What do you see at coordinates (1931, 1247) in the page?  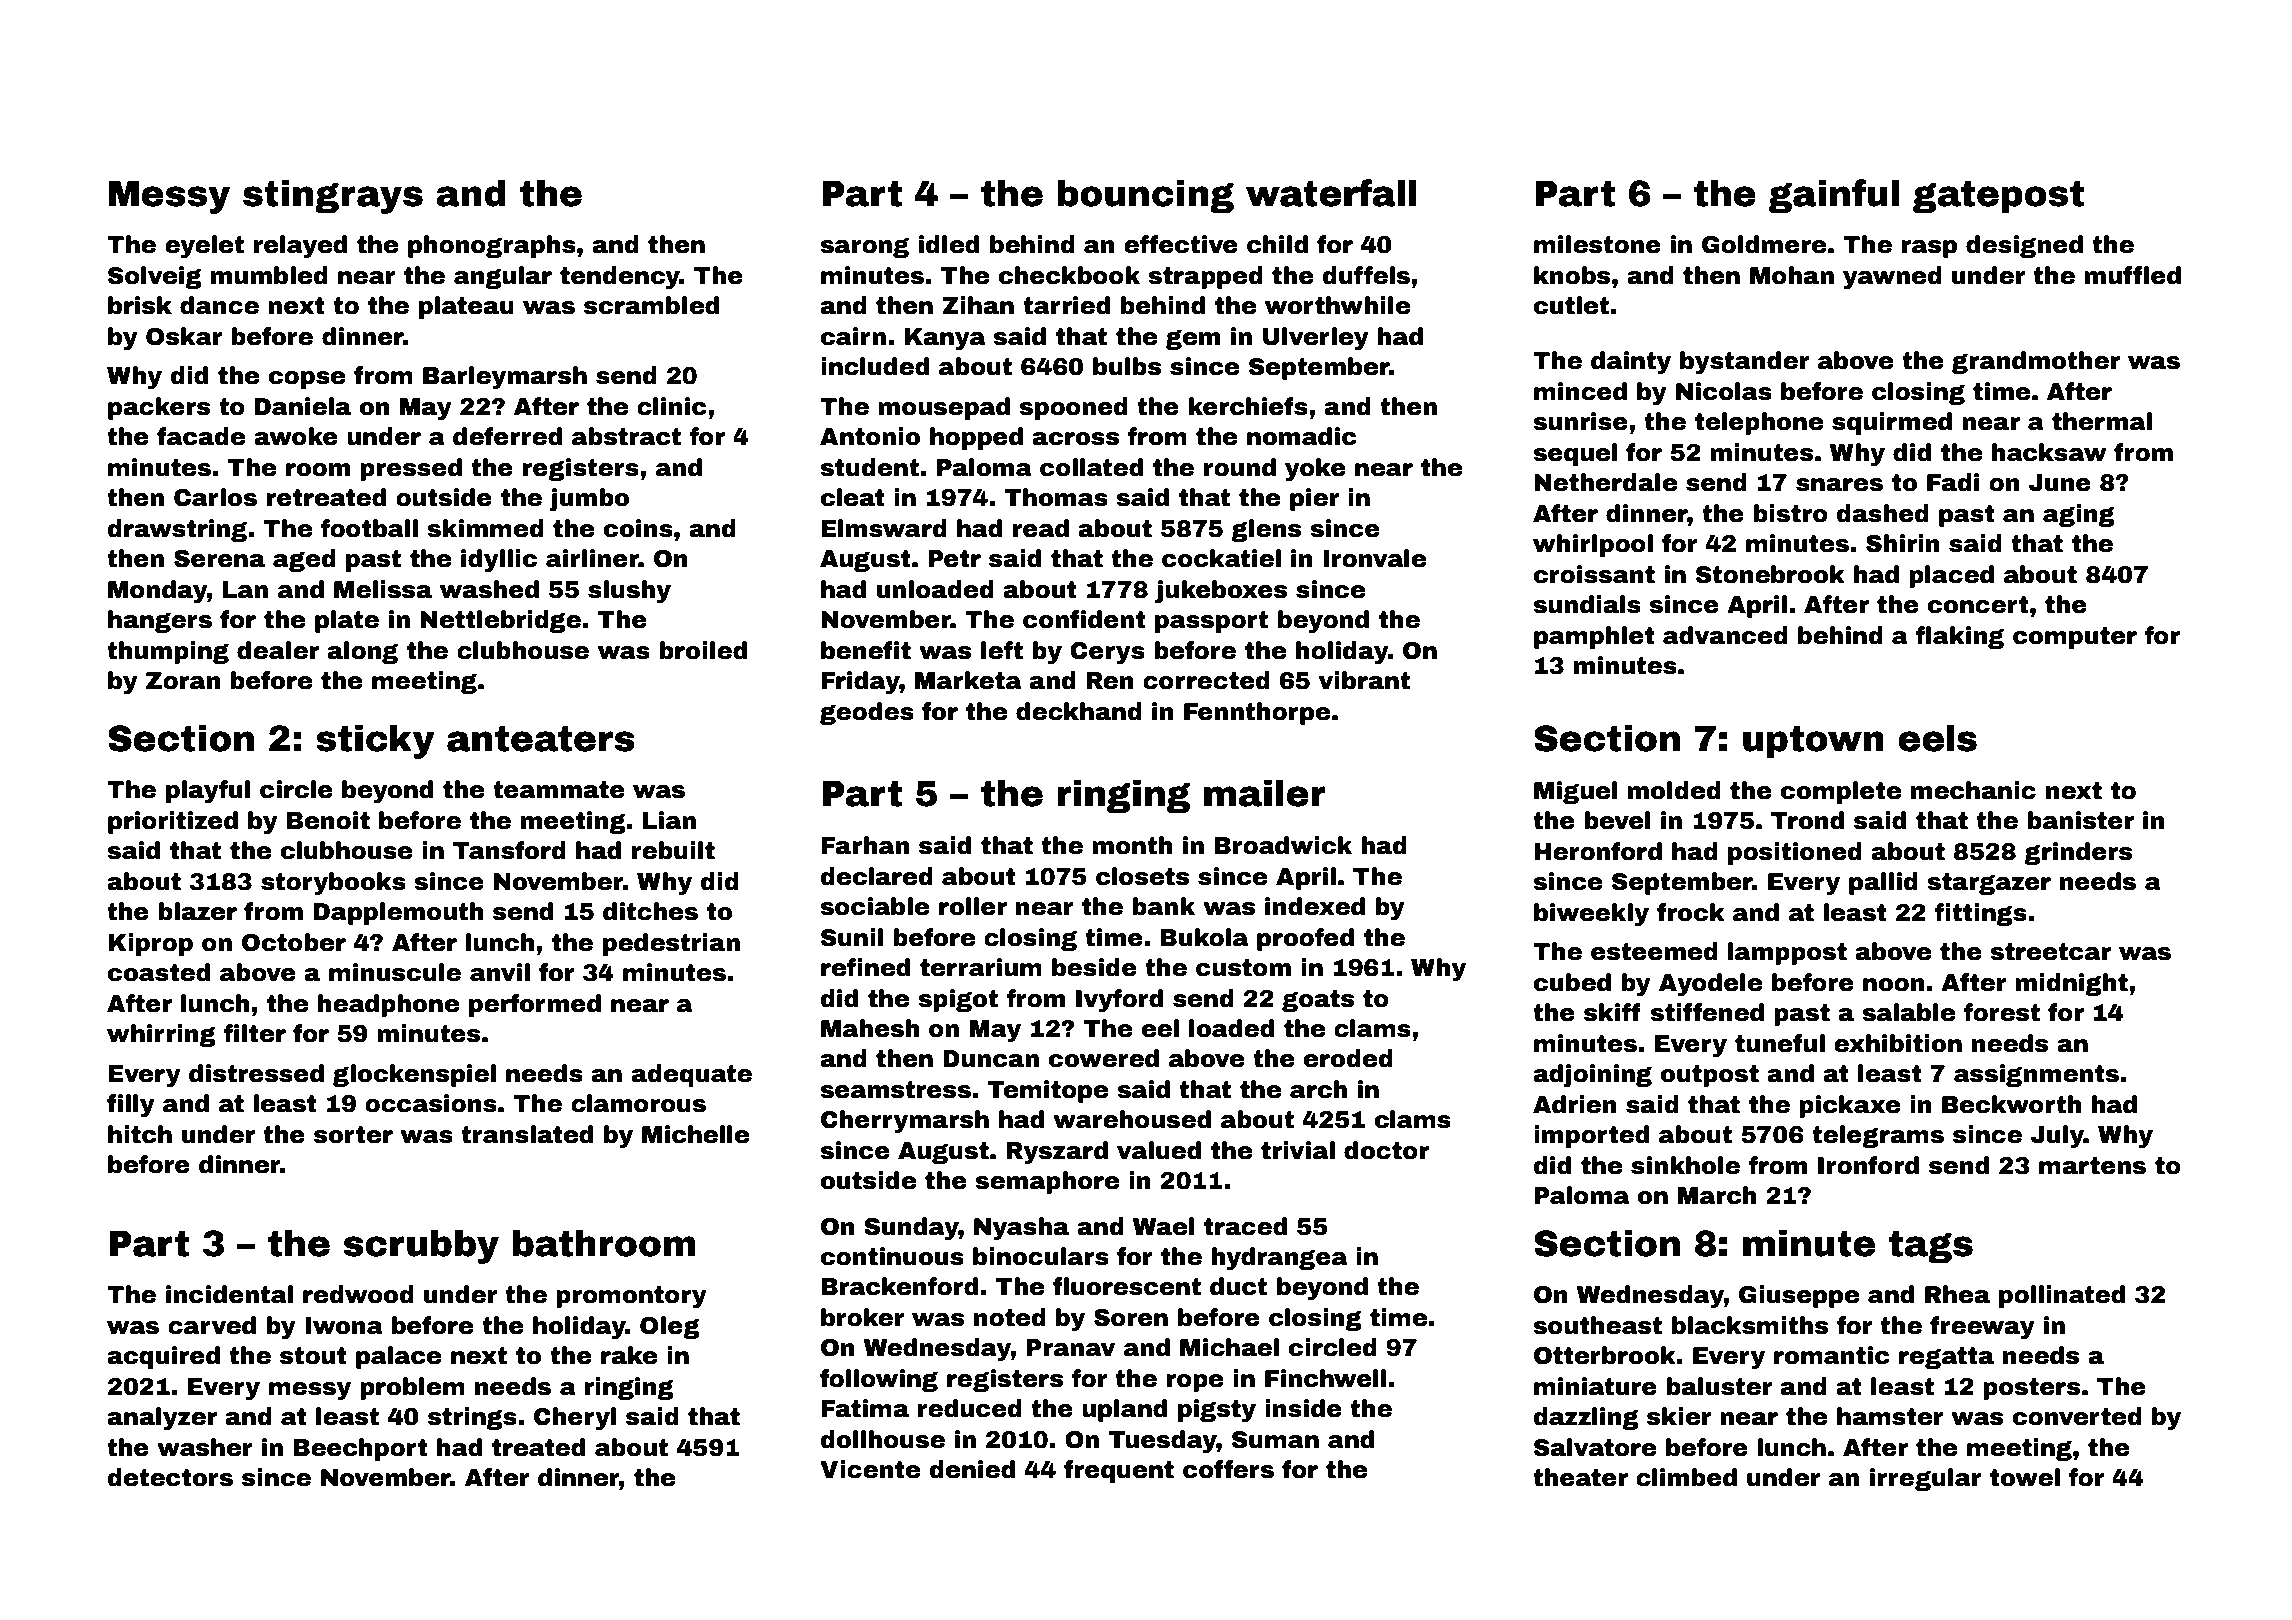 I see `tags` at bounding box center [1931, 1247].
